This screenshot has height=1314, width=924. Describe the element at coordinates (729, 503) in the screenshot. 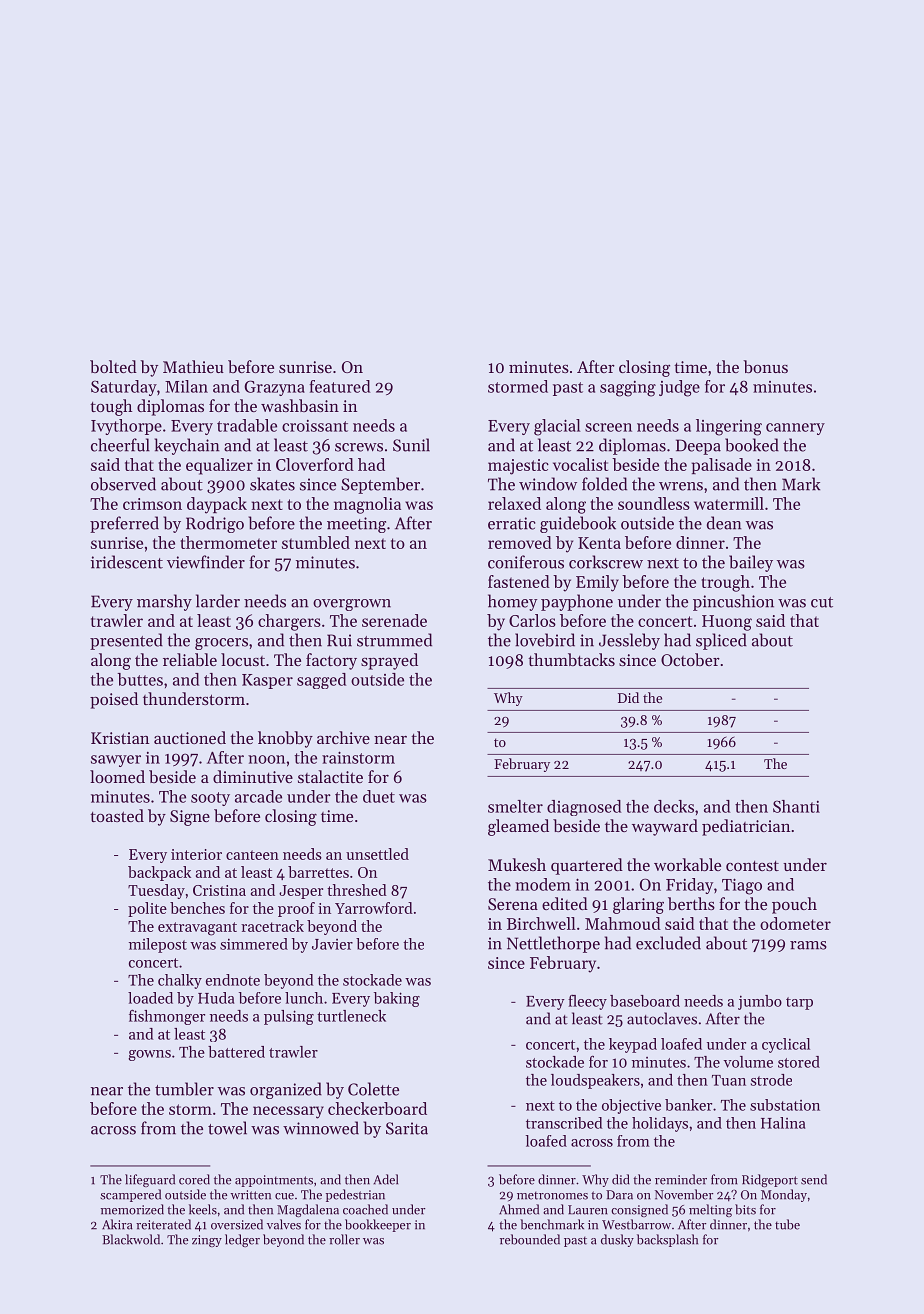

I see `watermill` at that location.
